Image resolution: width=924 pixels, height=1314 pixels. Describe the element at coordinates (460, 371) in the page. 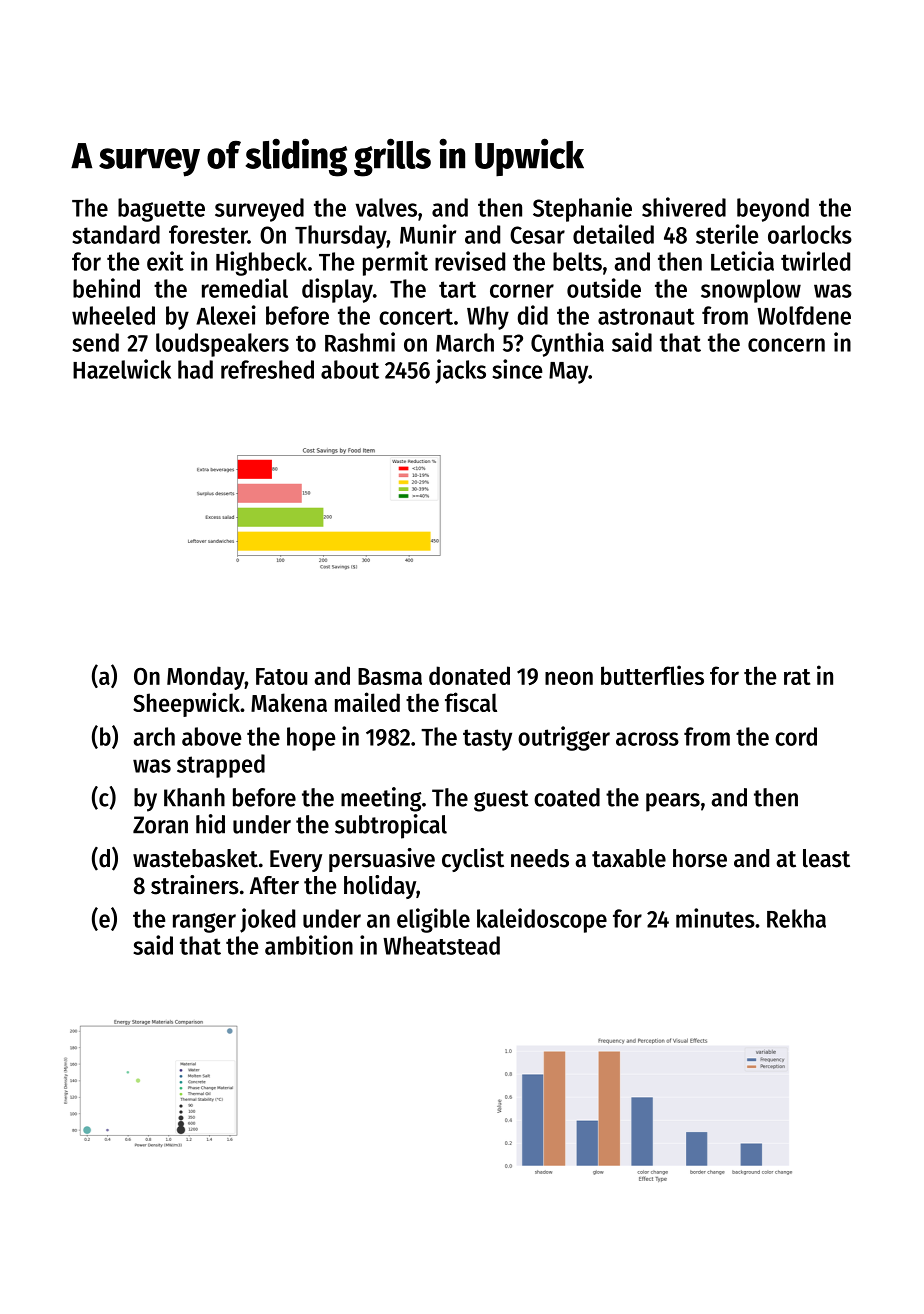

I see `jacks` at that location.
